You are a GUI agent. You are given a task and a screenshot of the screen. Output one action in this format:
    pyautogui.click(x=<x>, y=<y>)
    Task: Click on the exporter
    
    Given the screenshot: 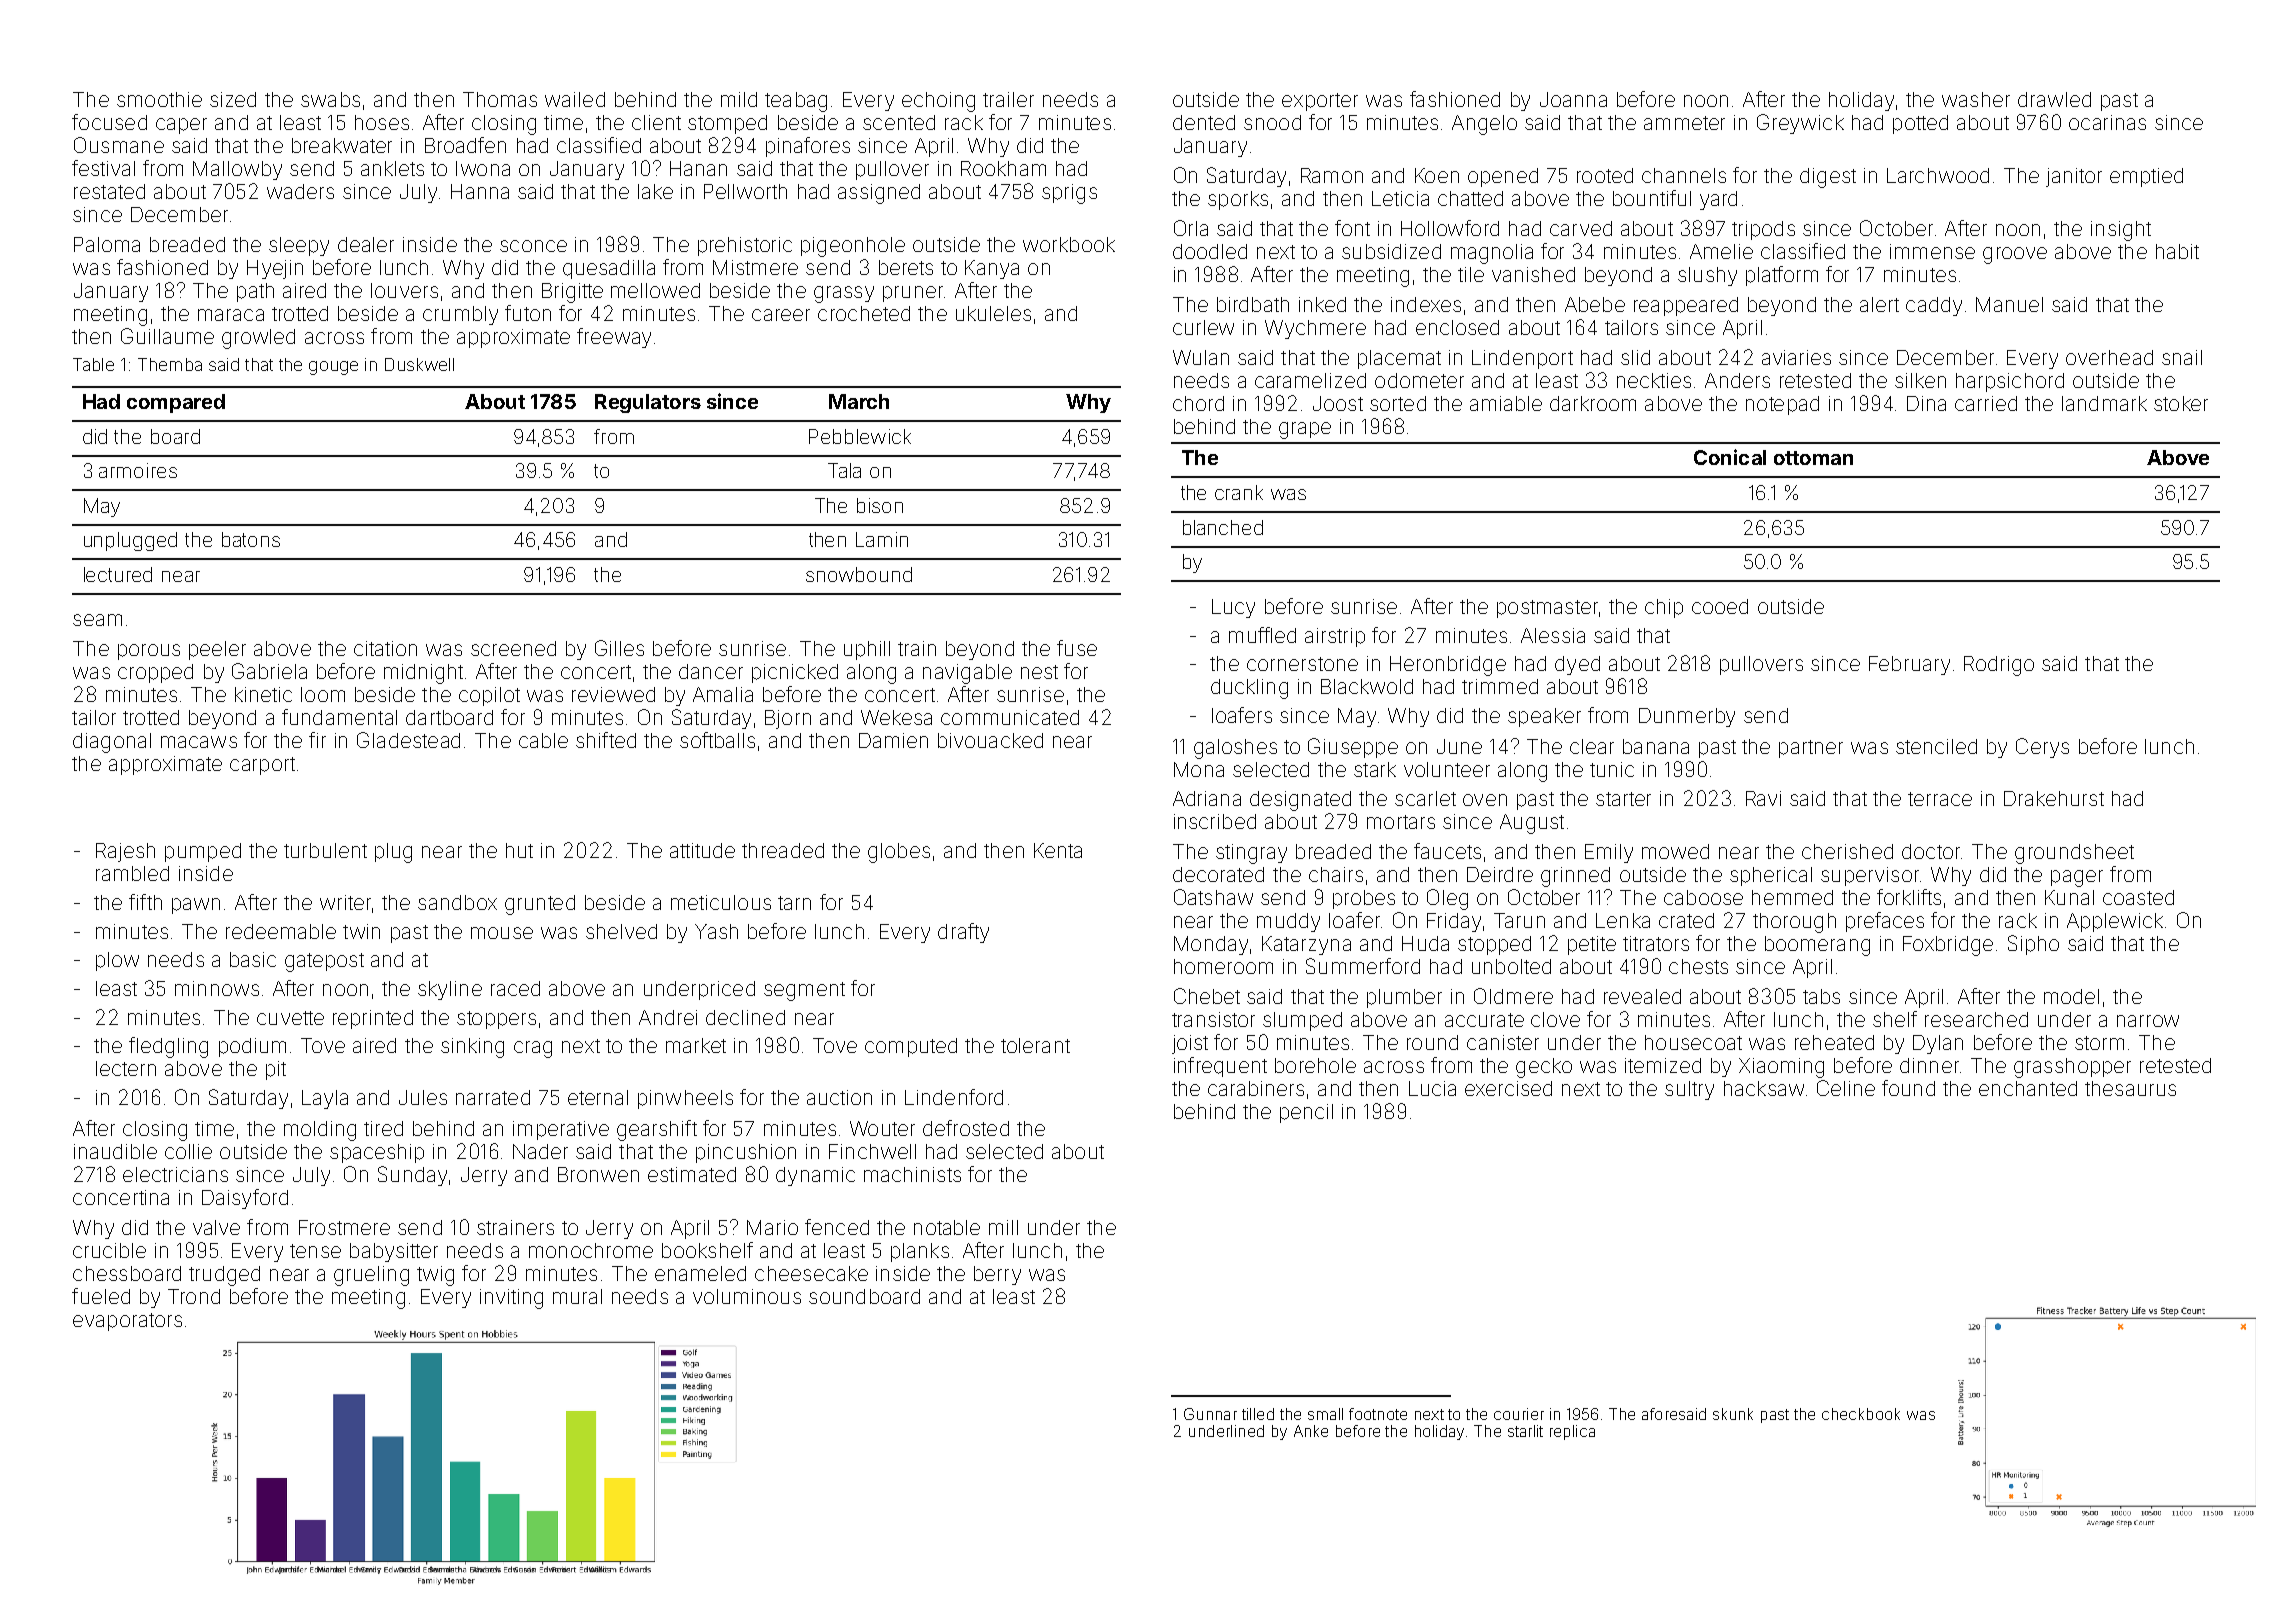 What is the action you would take?
    pyautogui.click(x=1320, y=102)
